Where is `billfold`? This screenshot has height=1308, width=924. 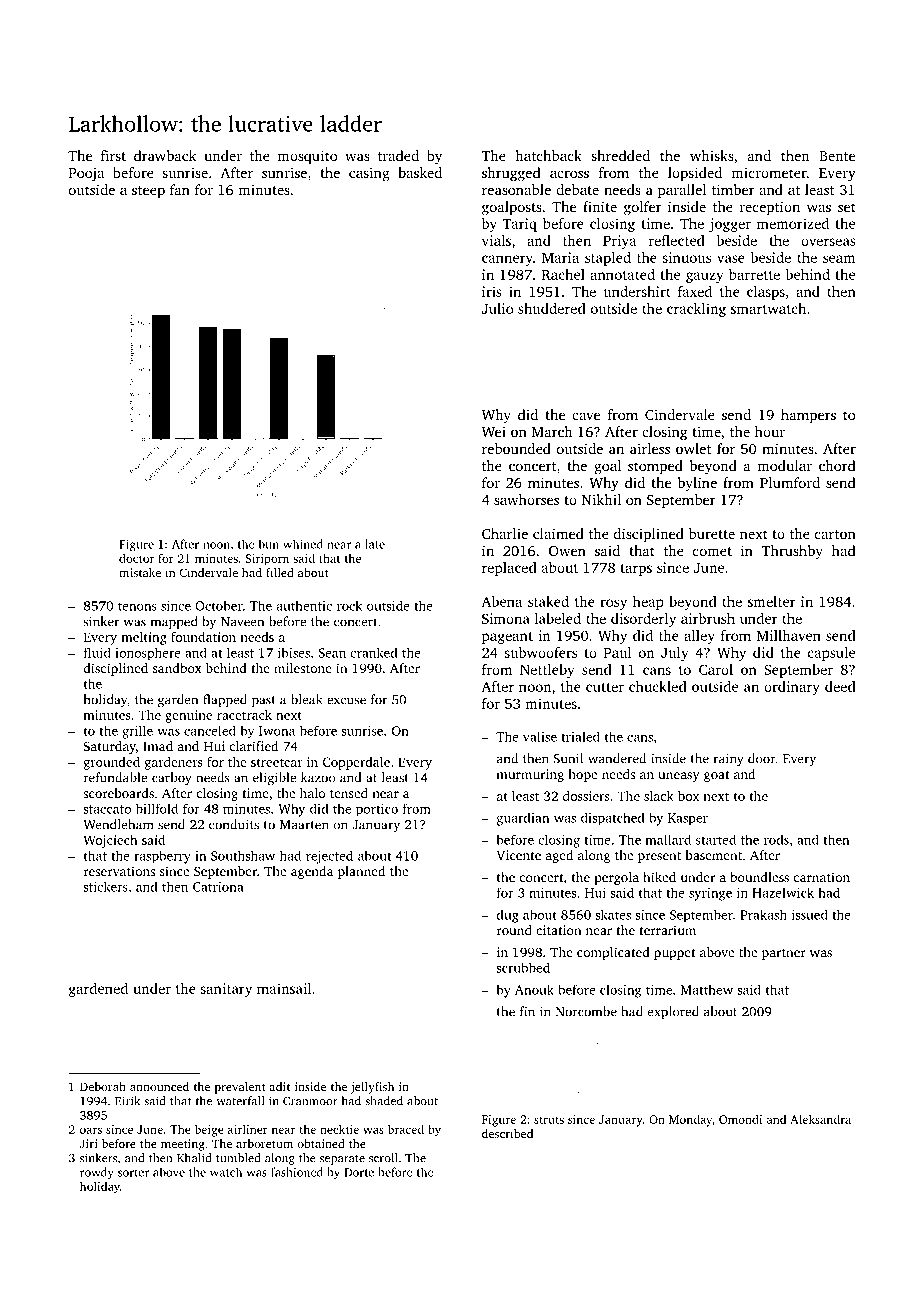 billfold is located at coordinates (157, 809).
